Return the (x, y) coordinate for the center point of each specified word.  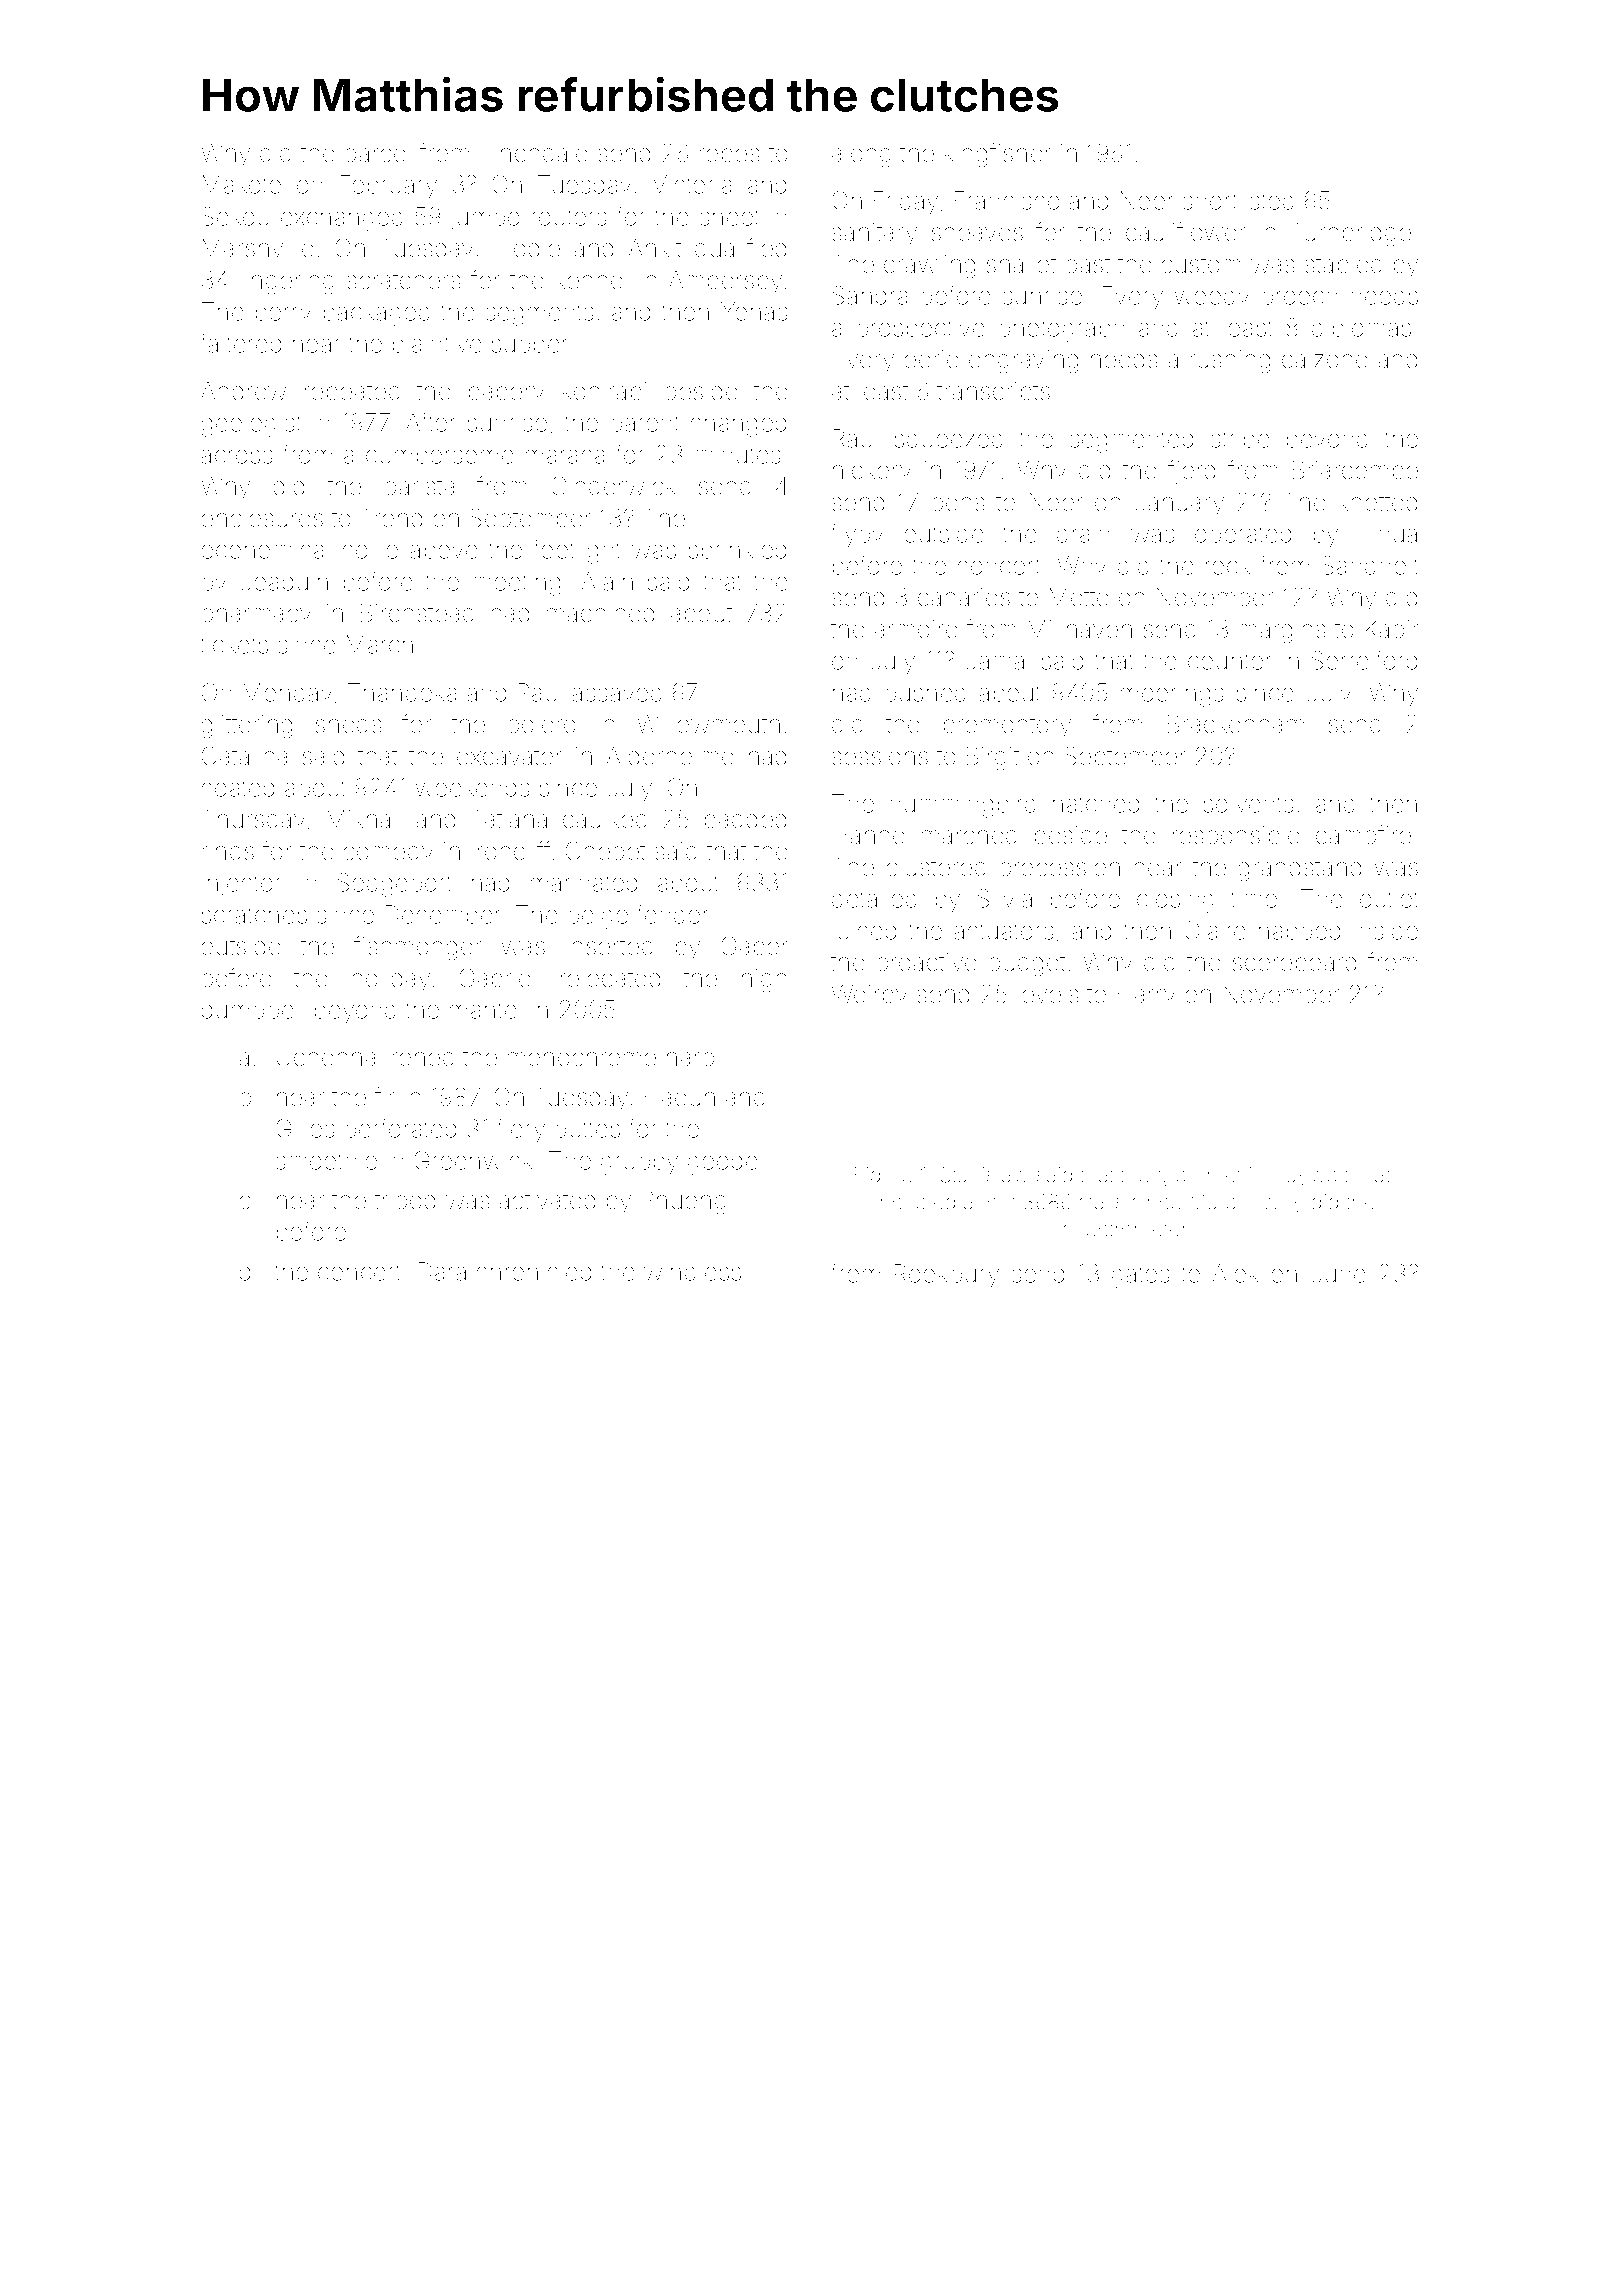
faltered (240, 343)
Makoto (242, 184)
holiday (391, 980)
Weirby (869, 996)
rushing (1230, 361)
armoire (916, 629)
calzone (1325, 359)
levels (1048, 994)
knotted (1378, 502)
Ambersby (725, 282)
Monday (288, 695)
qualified (740, 250)
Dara (442, 1271)
